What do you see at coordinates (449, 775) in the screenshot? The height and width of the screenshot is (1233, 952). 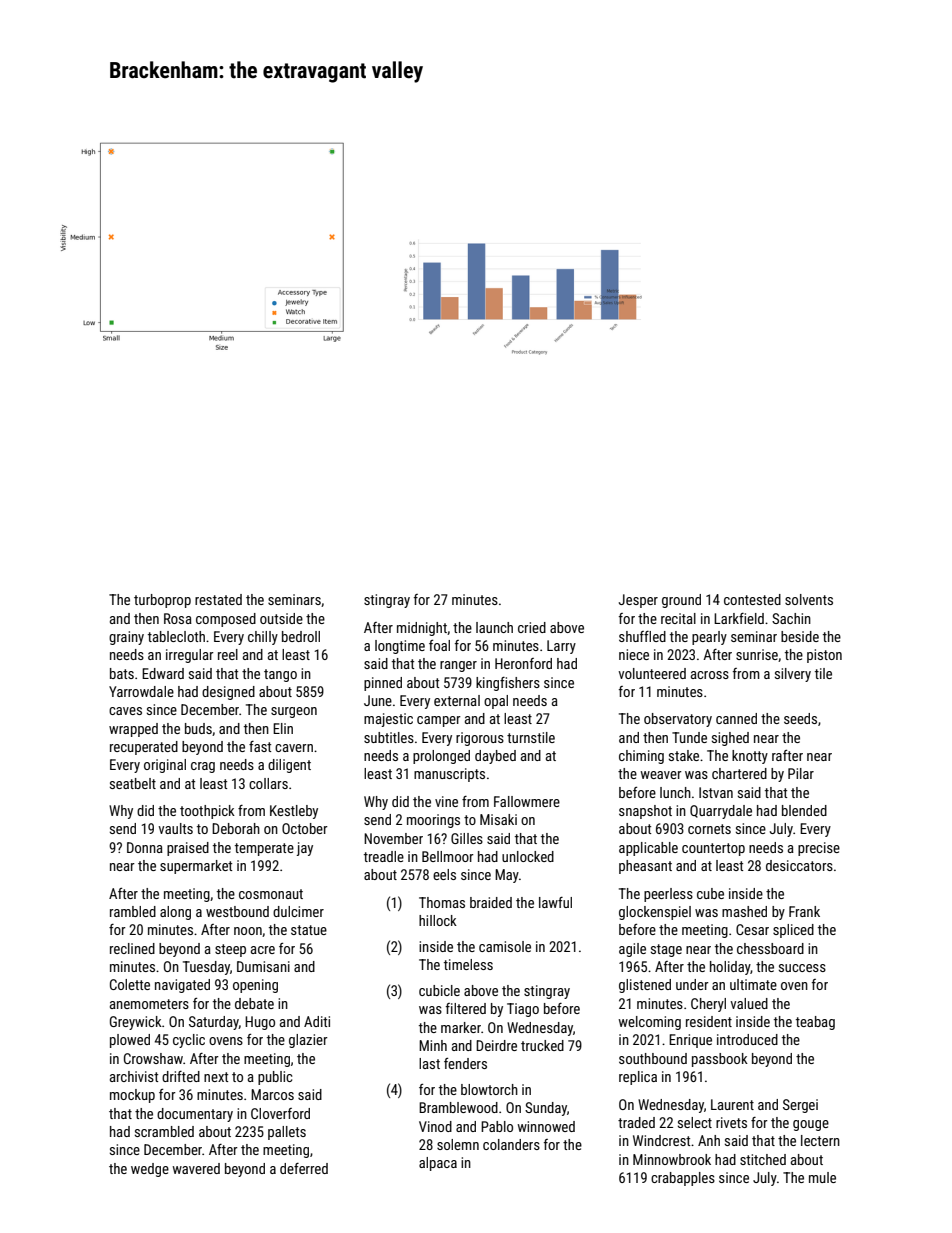 I see `manuscripts` at bounding box center [449, 775].
